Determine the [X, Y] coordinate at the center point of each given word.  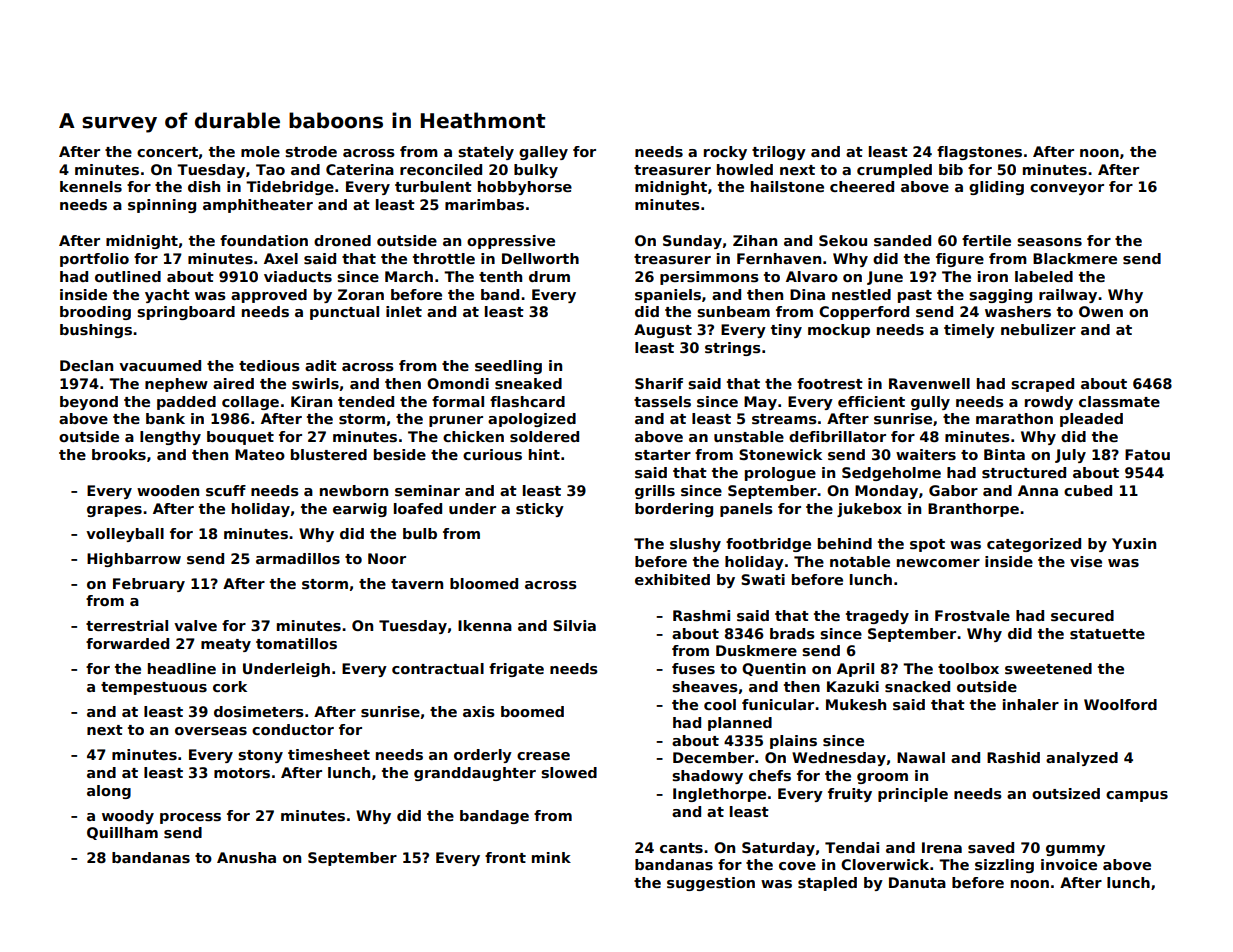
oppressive [511, 242]
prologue [780, 474]
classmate [1119, 401]
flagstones [979, 153]
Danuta [917, 882]
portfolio [94, 260]
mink [551, 857]
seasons [1049, 242]
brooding [95, 313]
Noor [387, 558]
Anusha [246, 857]
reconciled [441, 169]
